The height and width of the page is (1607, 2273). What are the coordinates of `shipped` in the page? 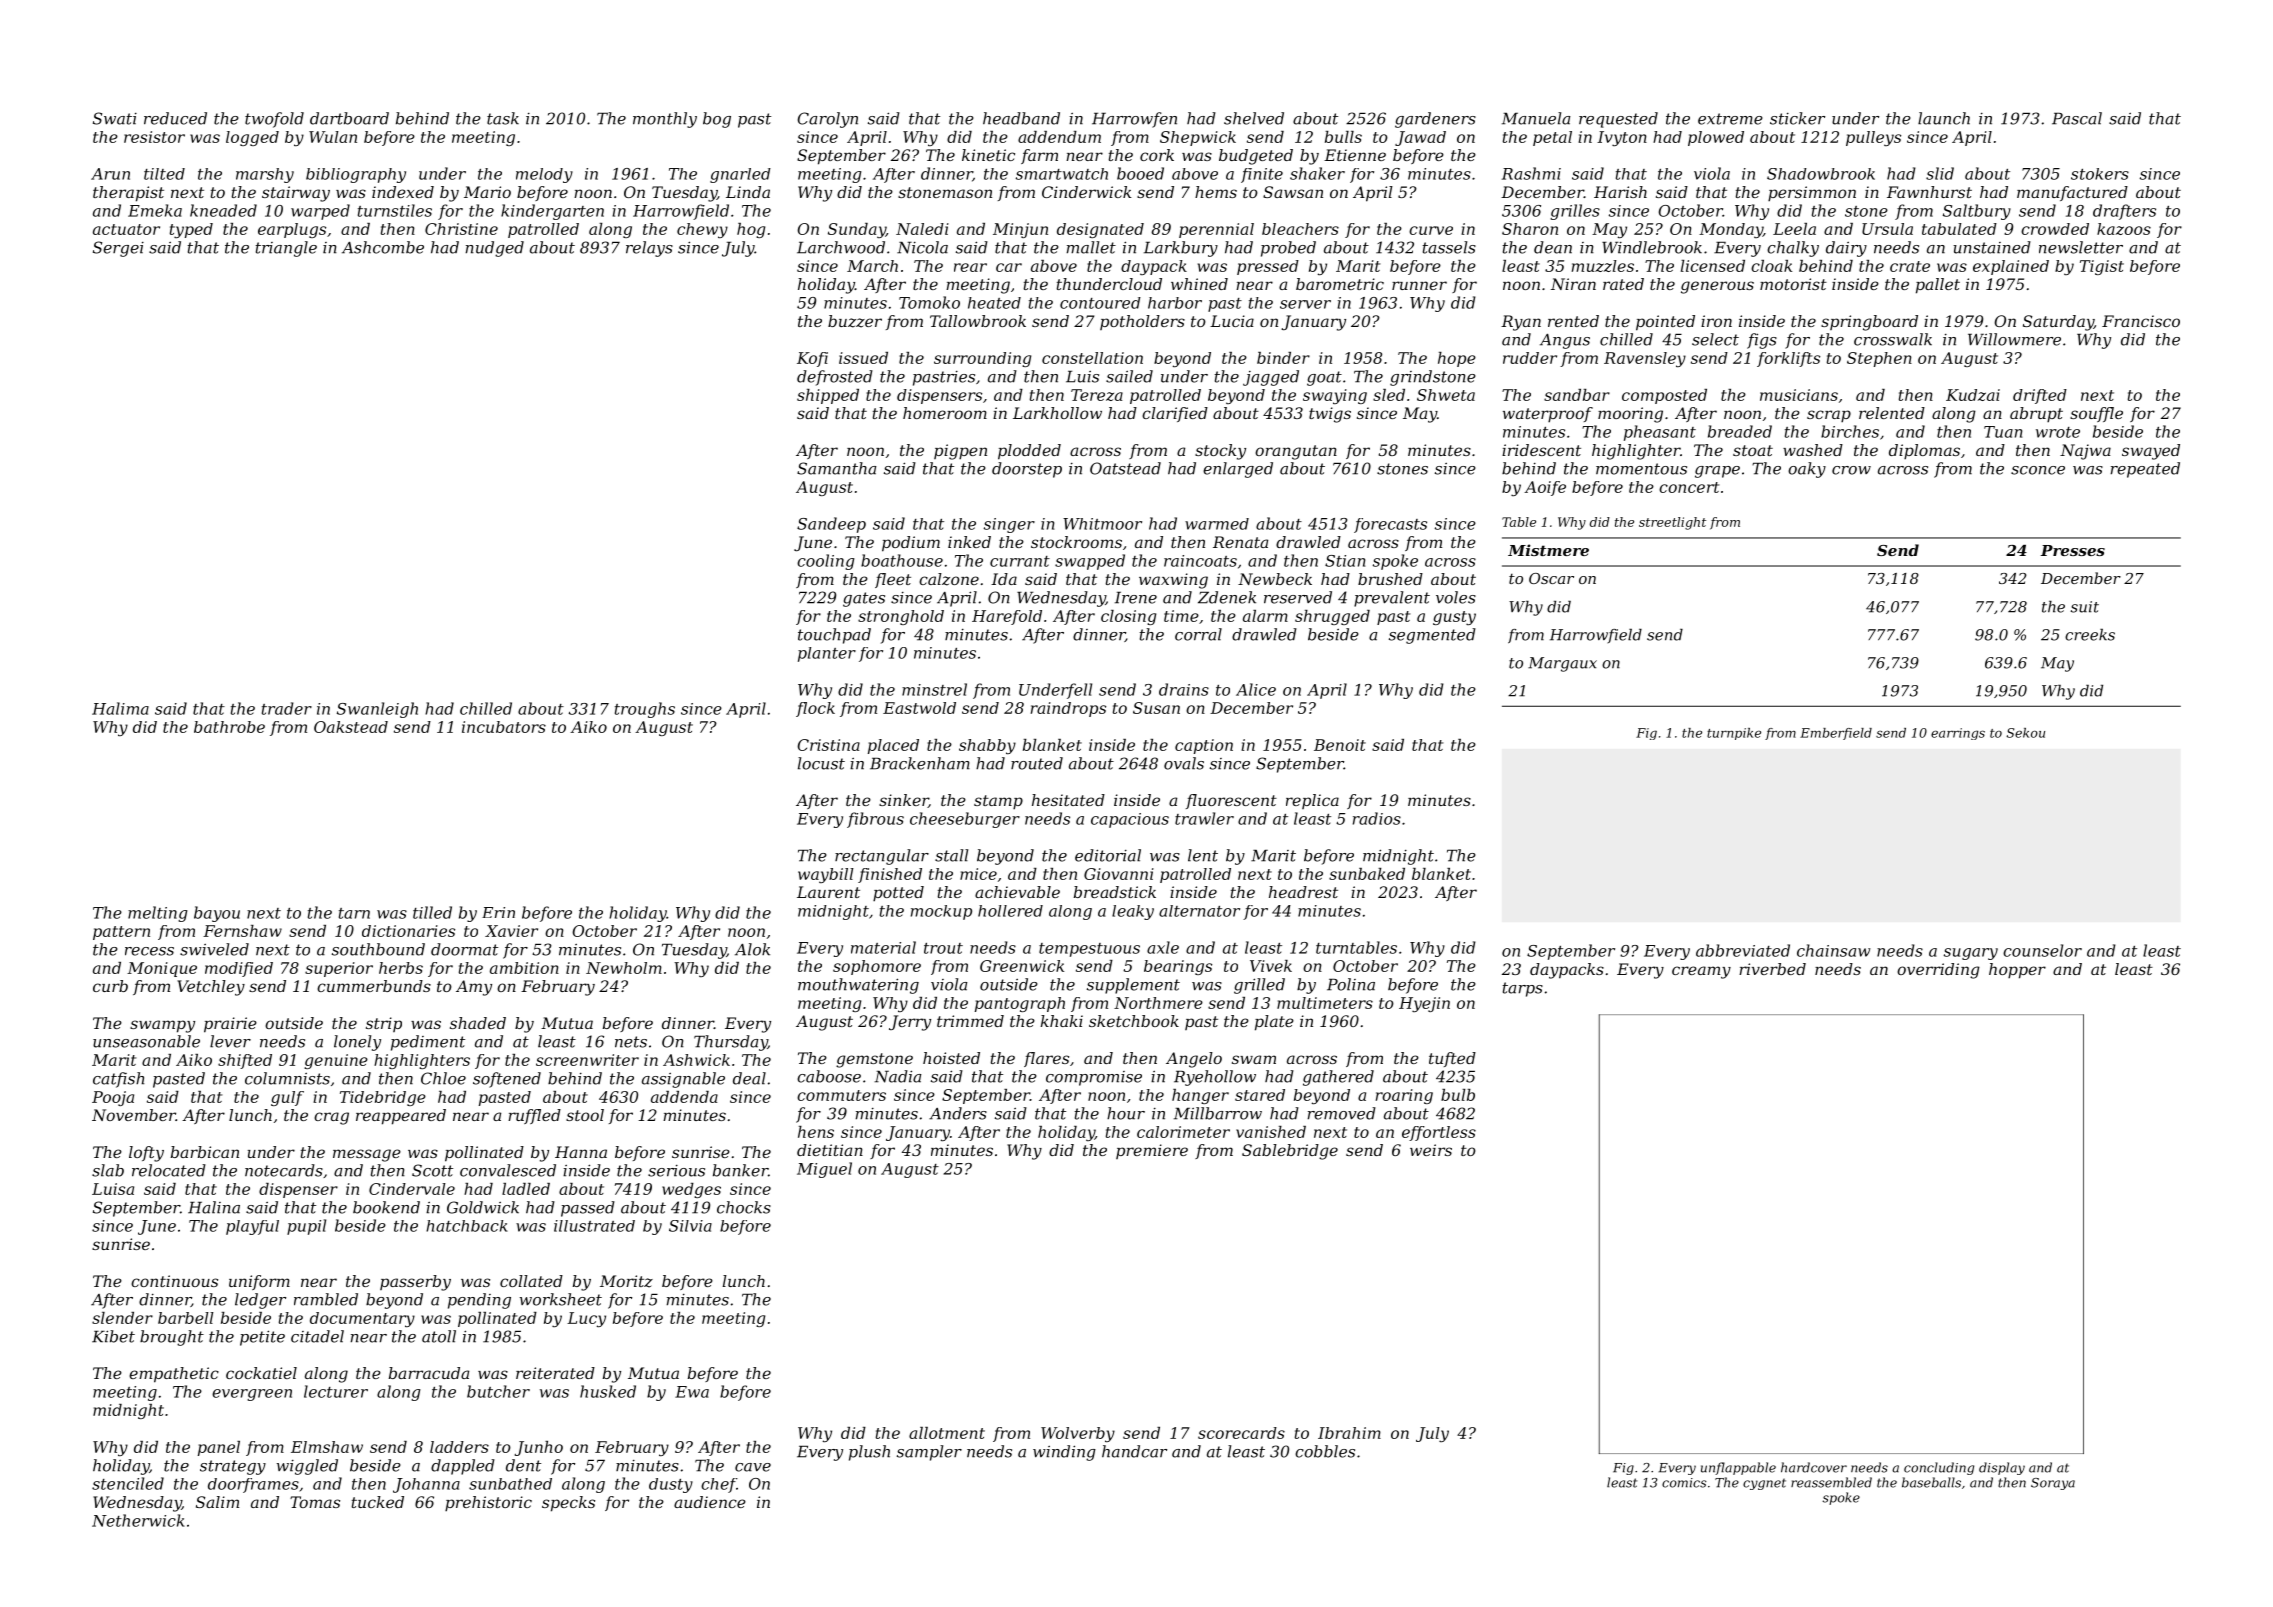 It's located at (828, 396).
